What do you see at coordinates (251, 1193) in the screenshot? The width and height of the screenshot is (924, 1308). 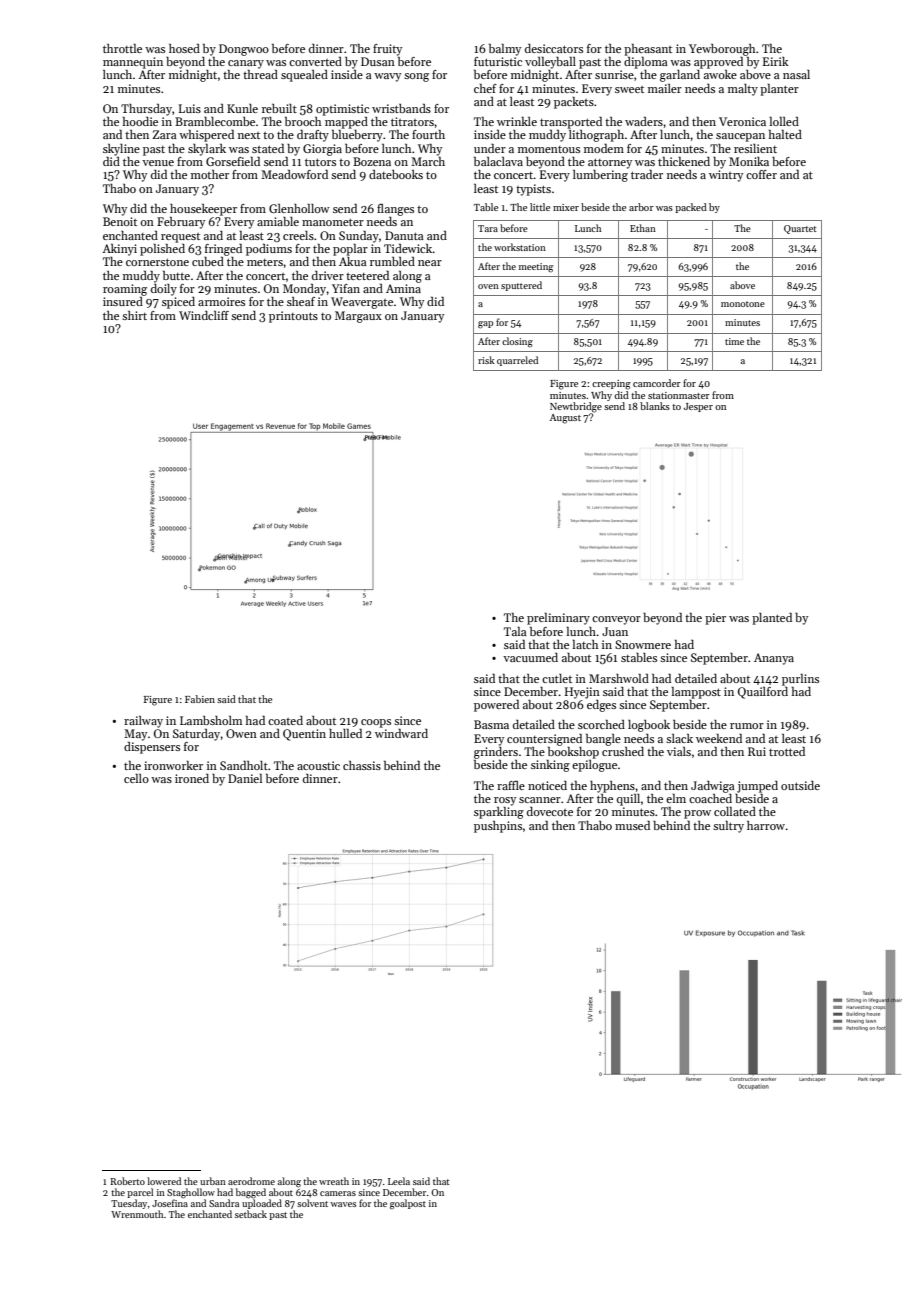 I see `bagged` at bounding box center [251, 1193].
